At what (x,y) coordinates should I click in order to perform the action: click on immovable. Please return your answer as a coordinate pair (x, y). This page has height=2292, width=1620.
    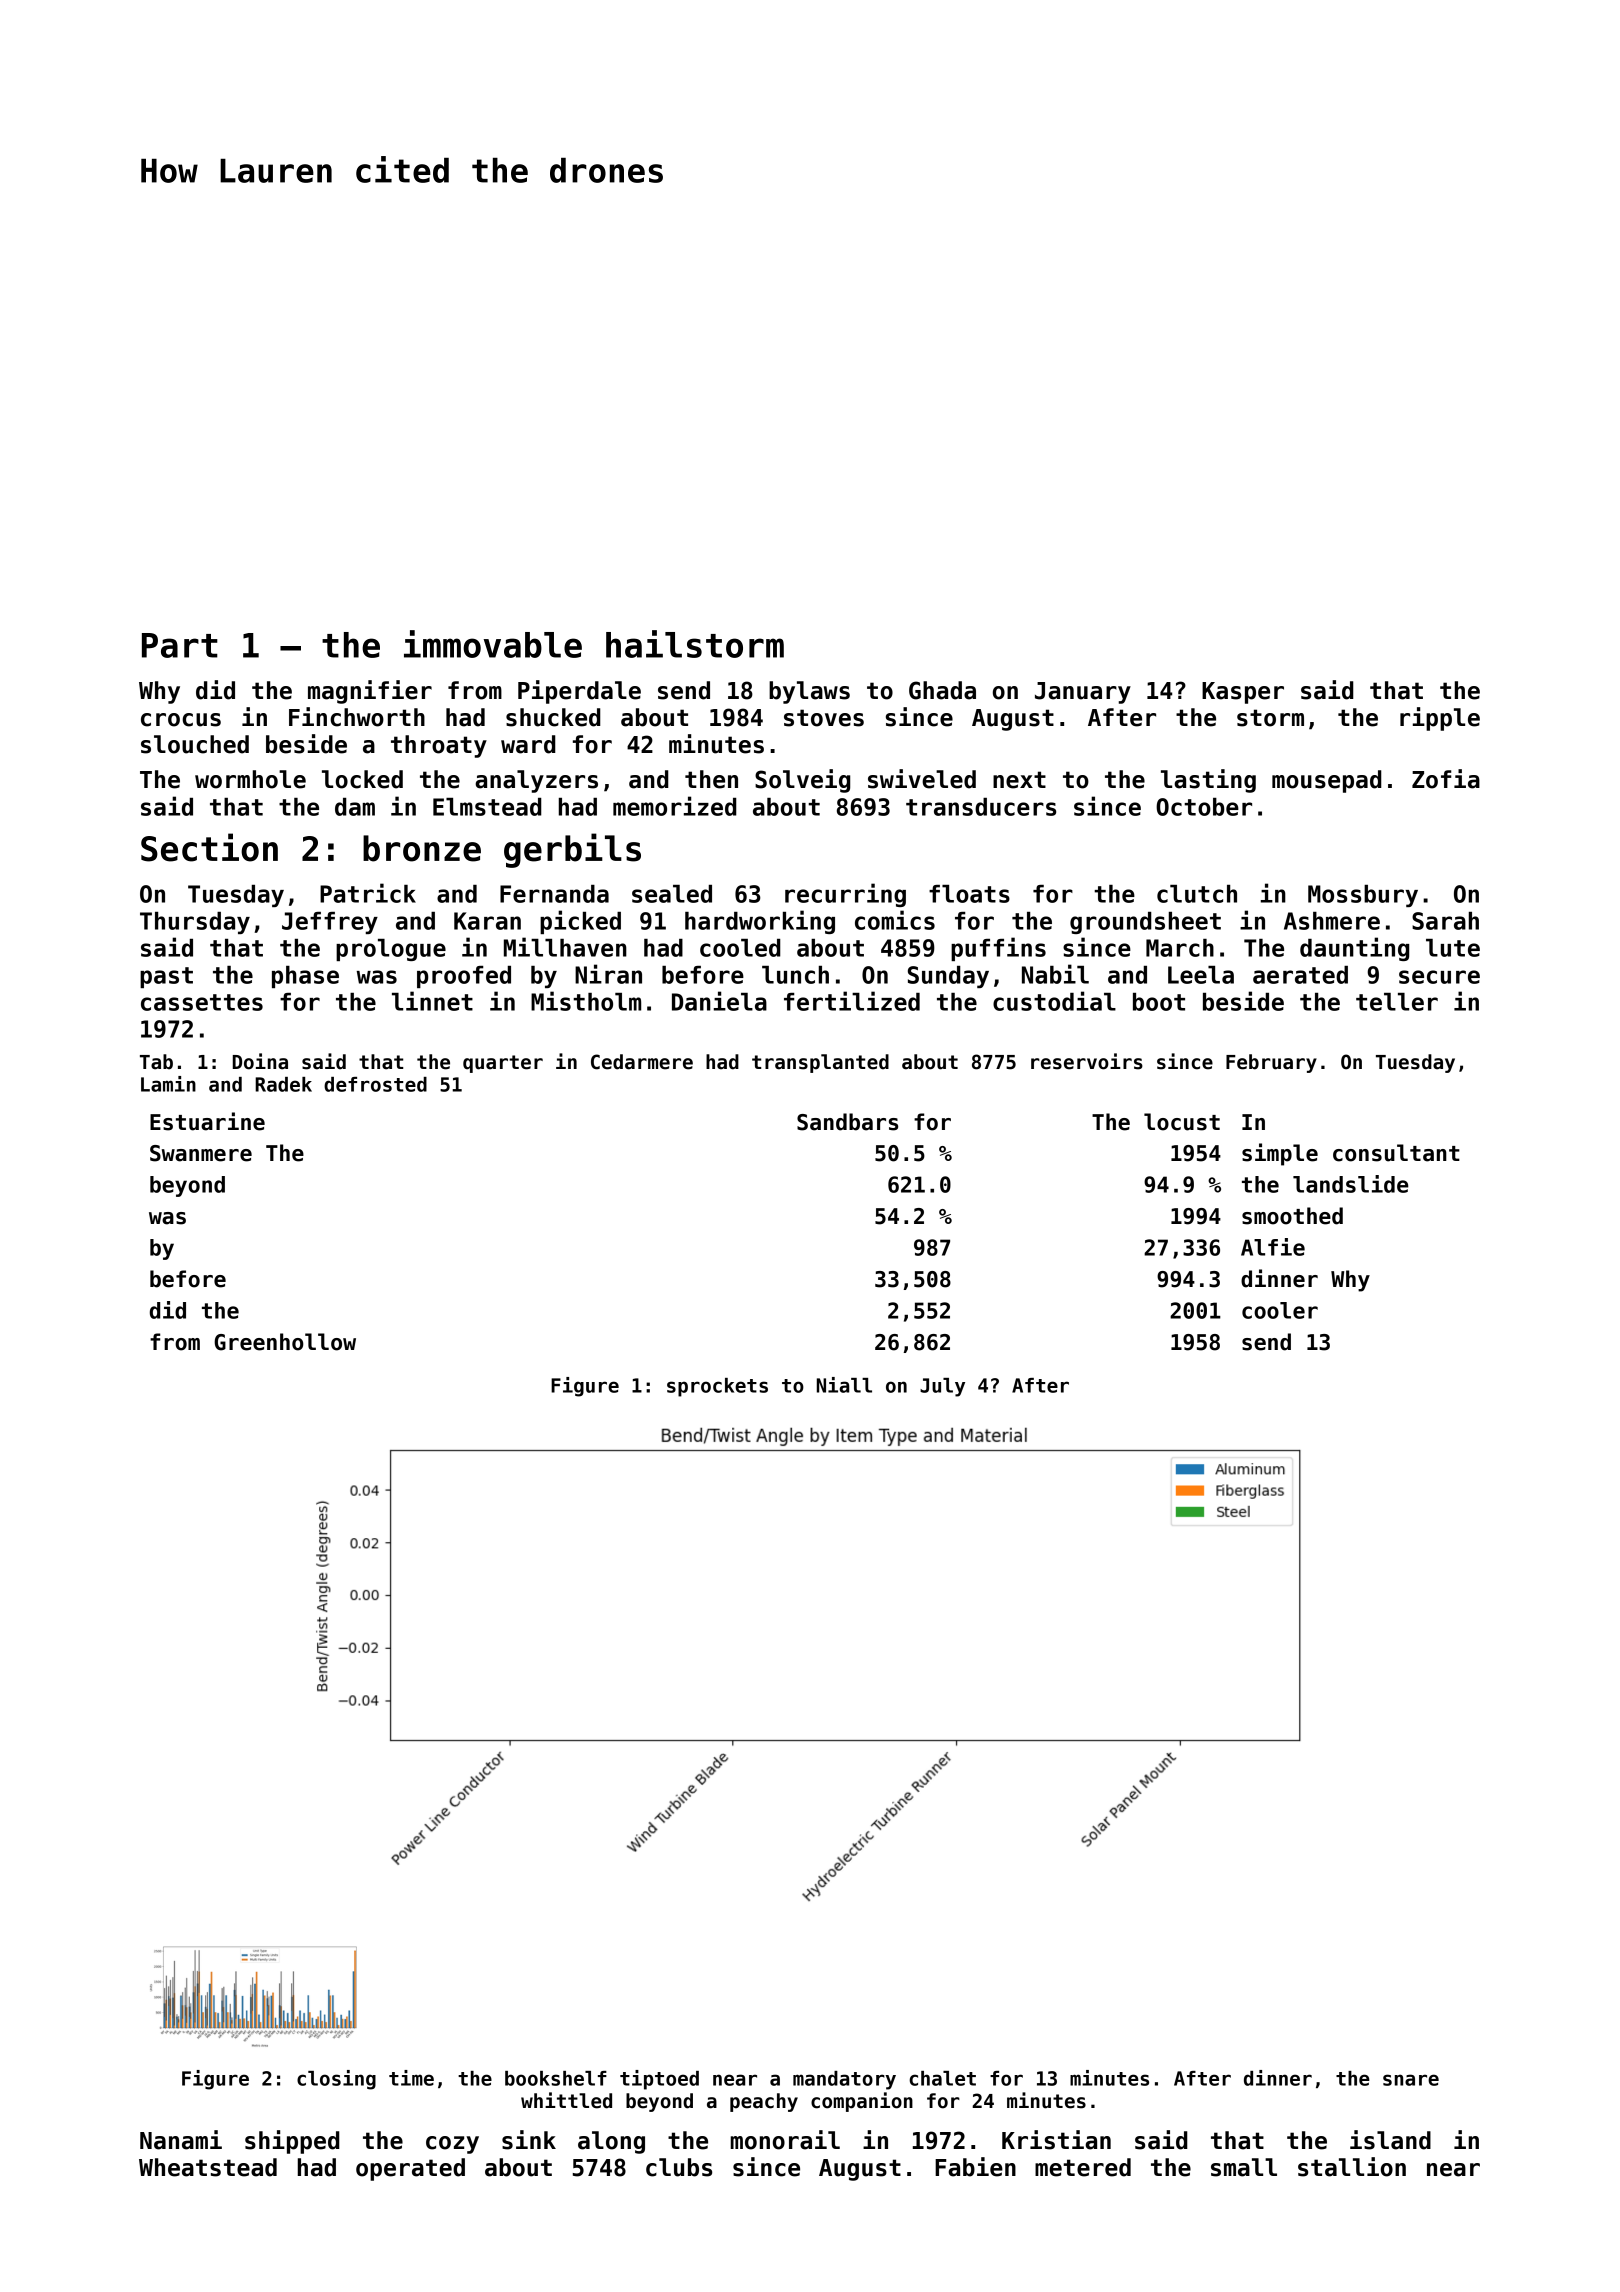
    Looking at the image, I should click on (493, 644).
